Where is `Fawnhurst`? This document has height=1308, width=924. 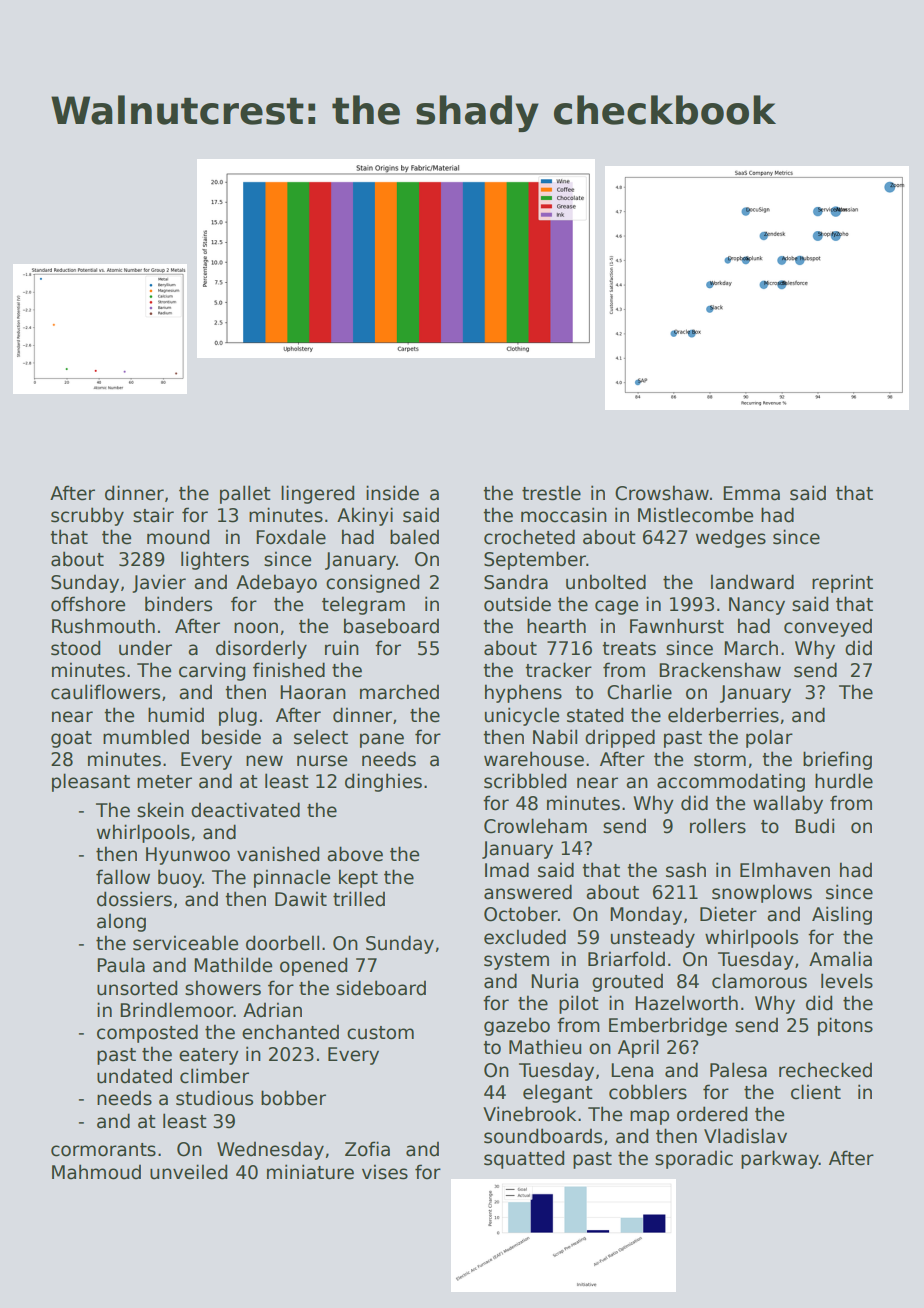 Fawnhurst is located at coordinates (677, 626).
